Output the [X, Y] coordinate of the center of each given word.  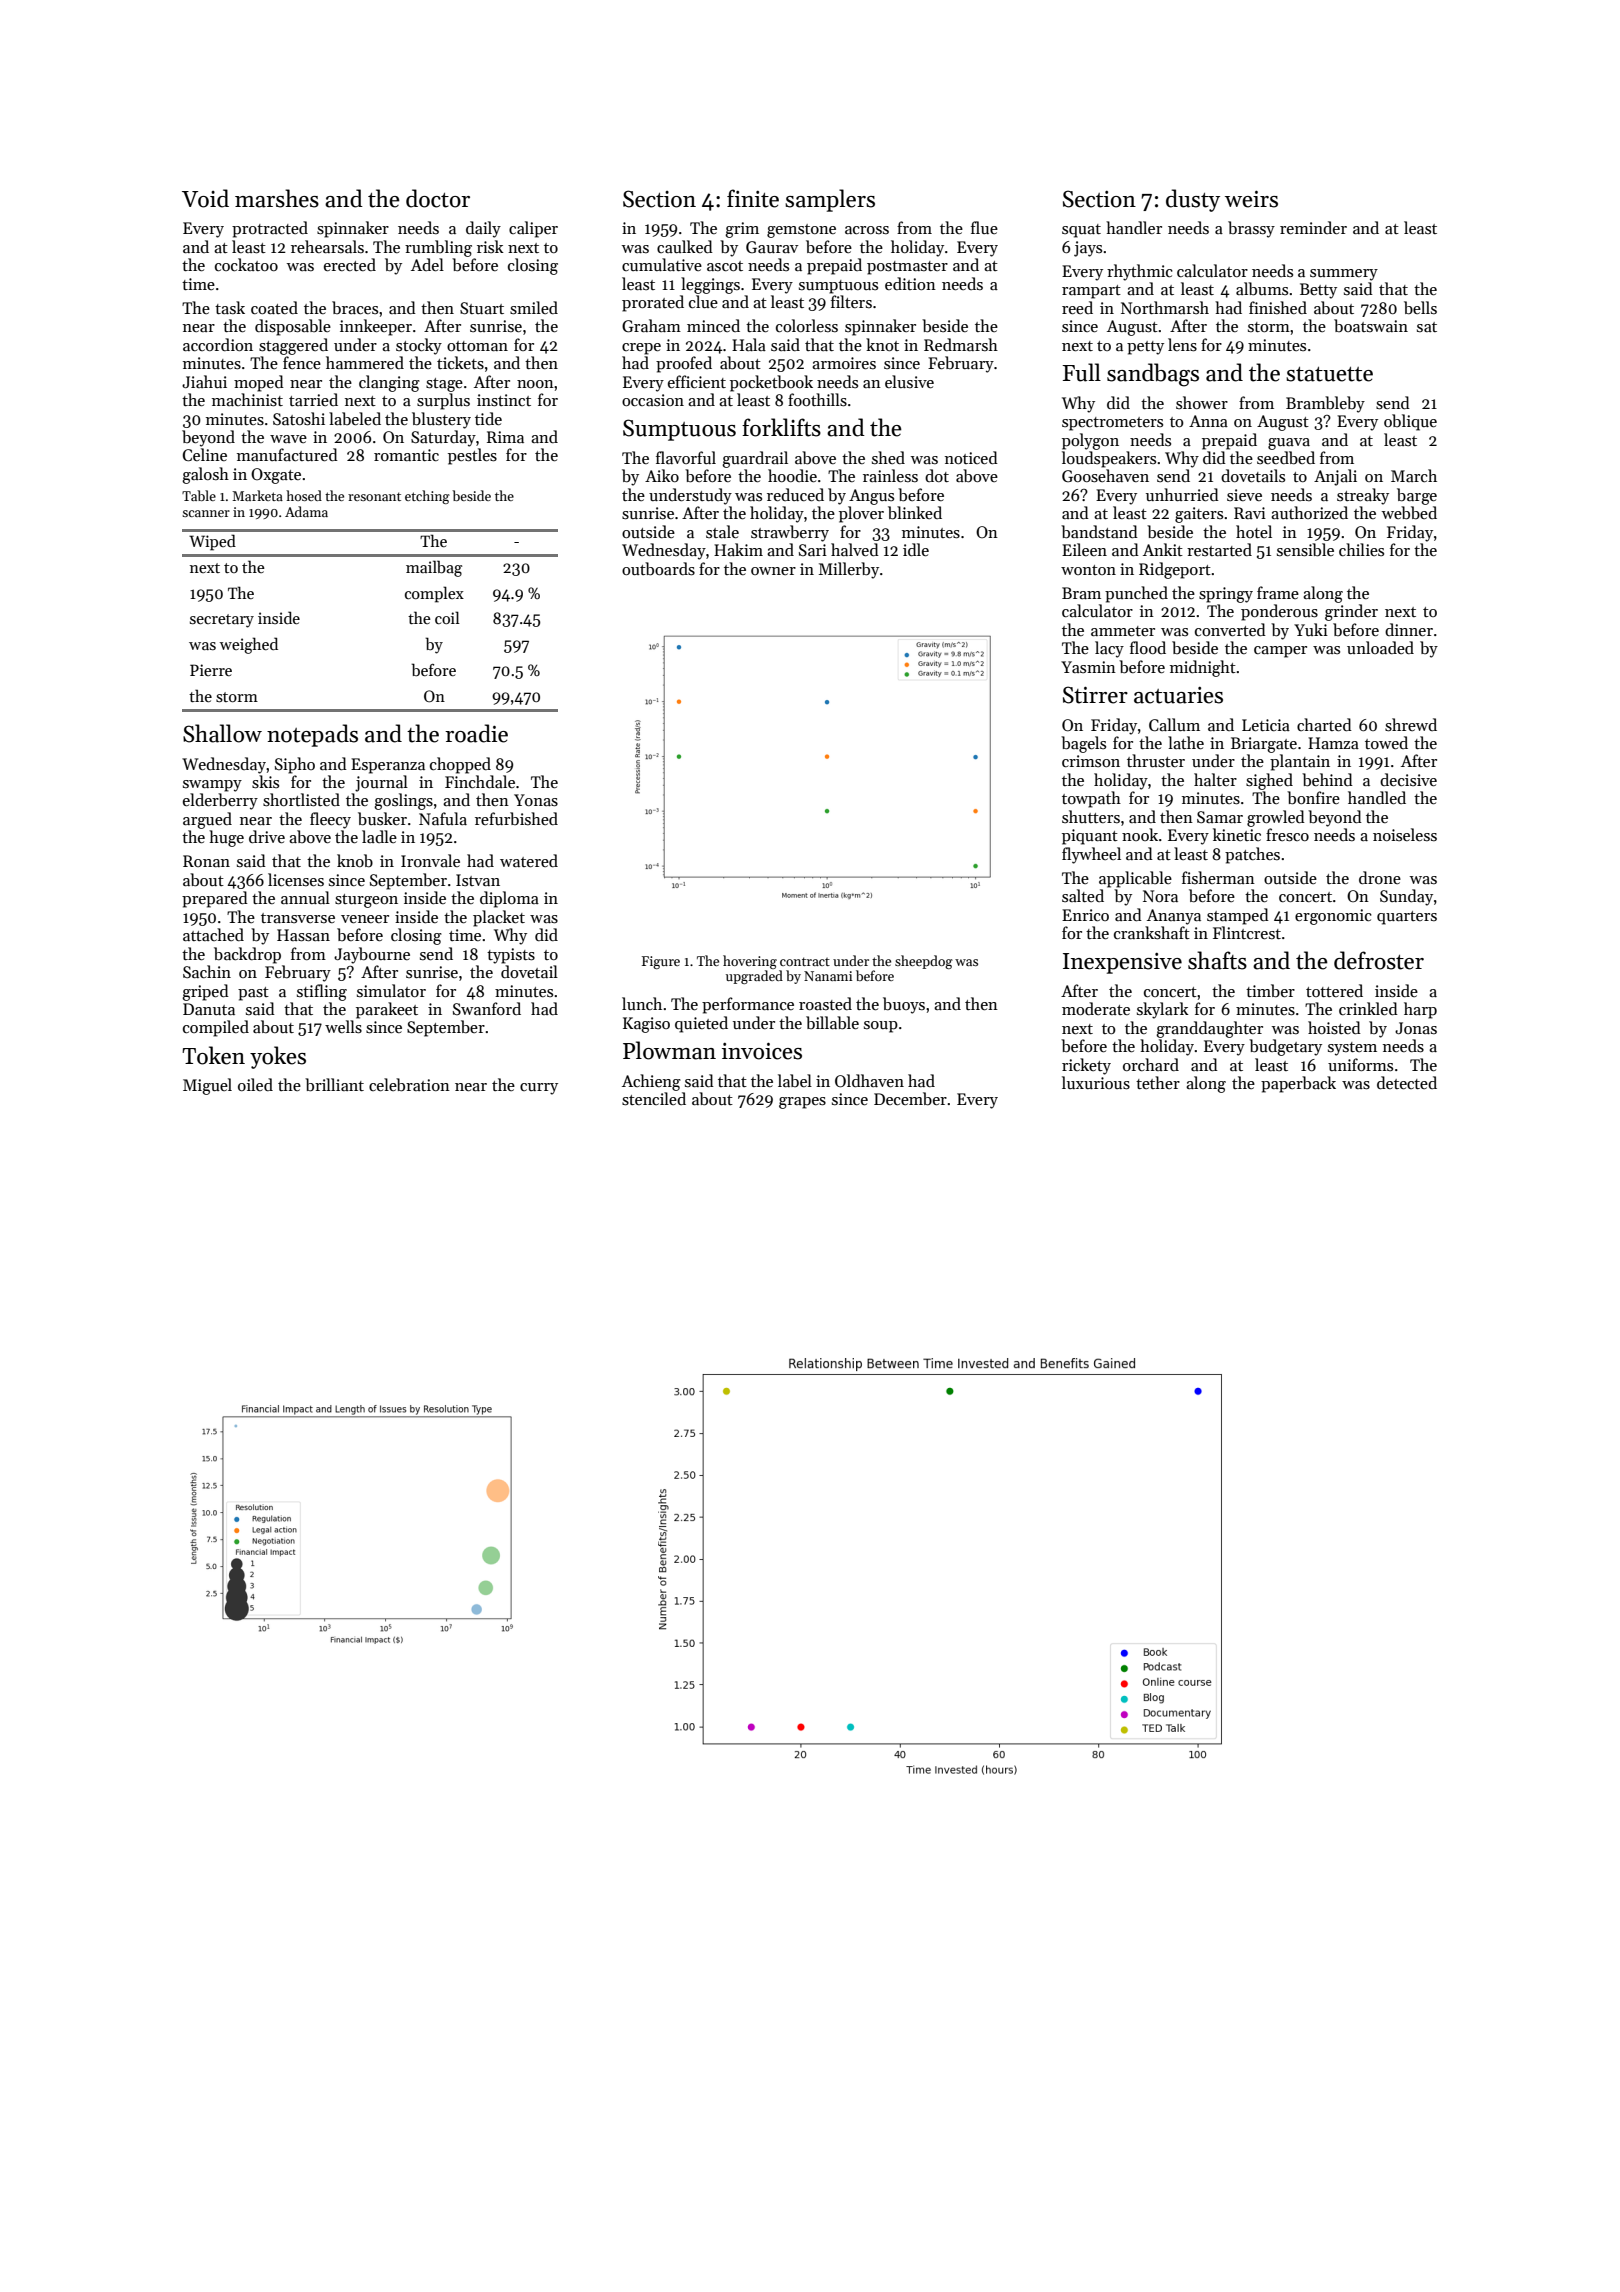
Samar [1220, 817]
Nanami [828, 976]
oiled [255, 1084]
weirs [1251, 199]
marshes [277, 198]
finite [753, 198]
